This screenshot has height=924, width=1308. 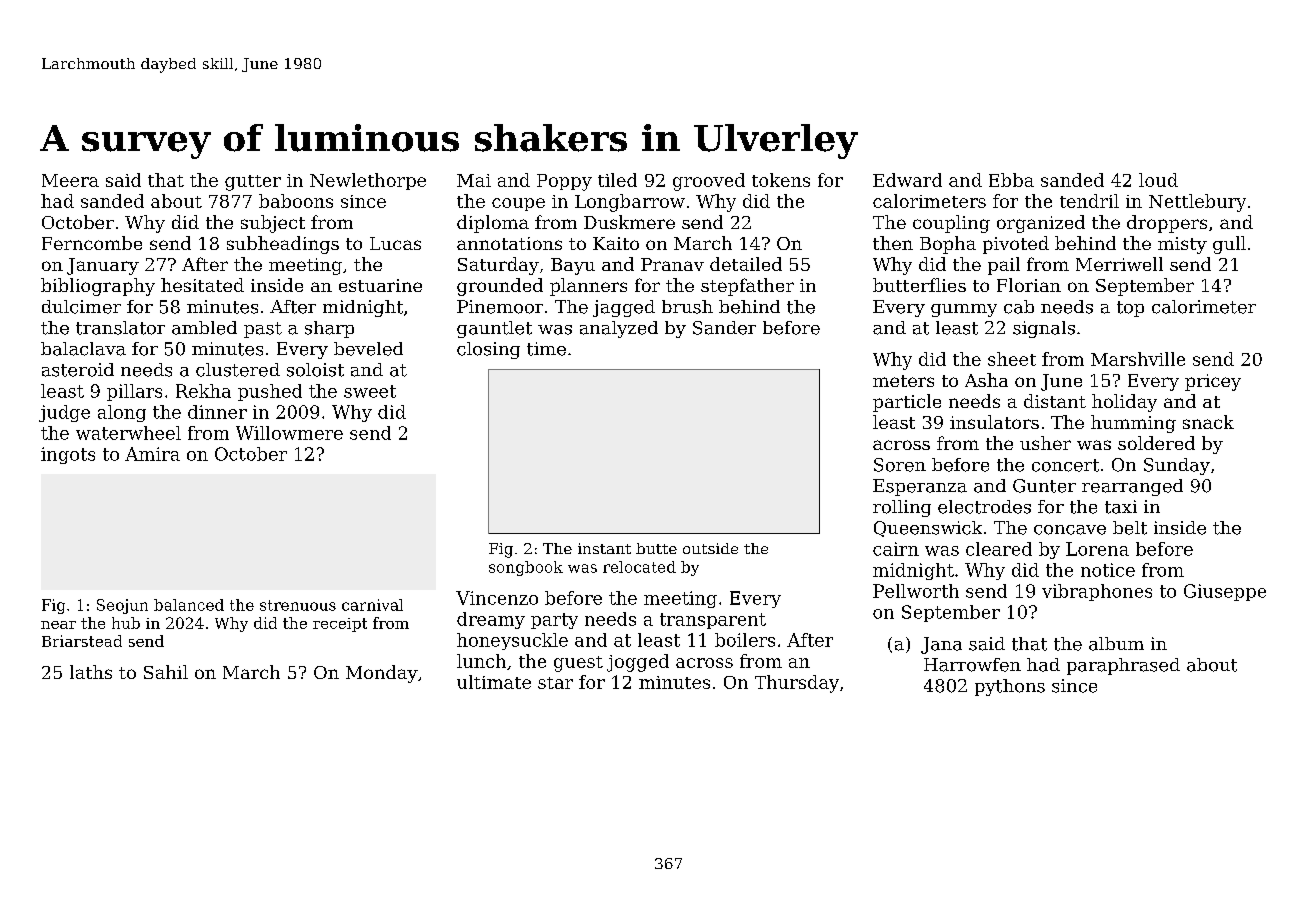 I want to click on Giuseppe, so click(x=1225, y=592).
